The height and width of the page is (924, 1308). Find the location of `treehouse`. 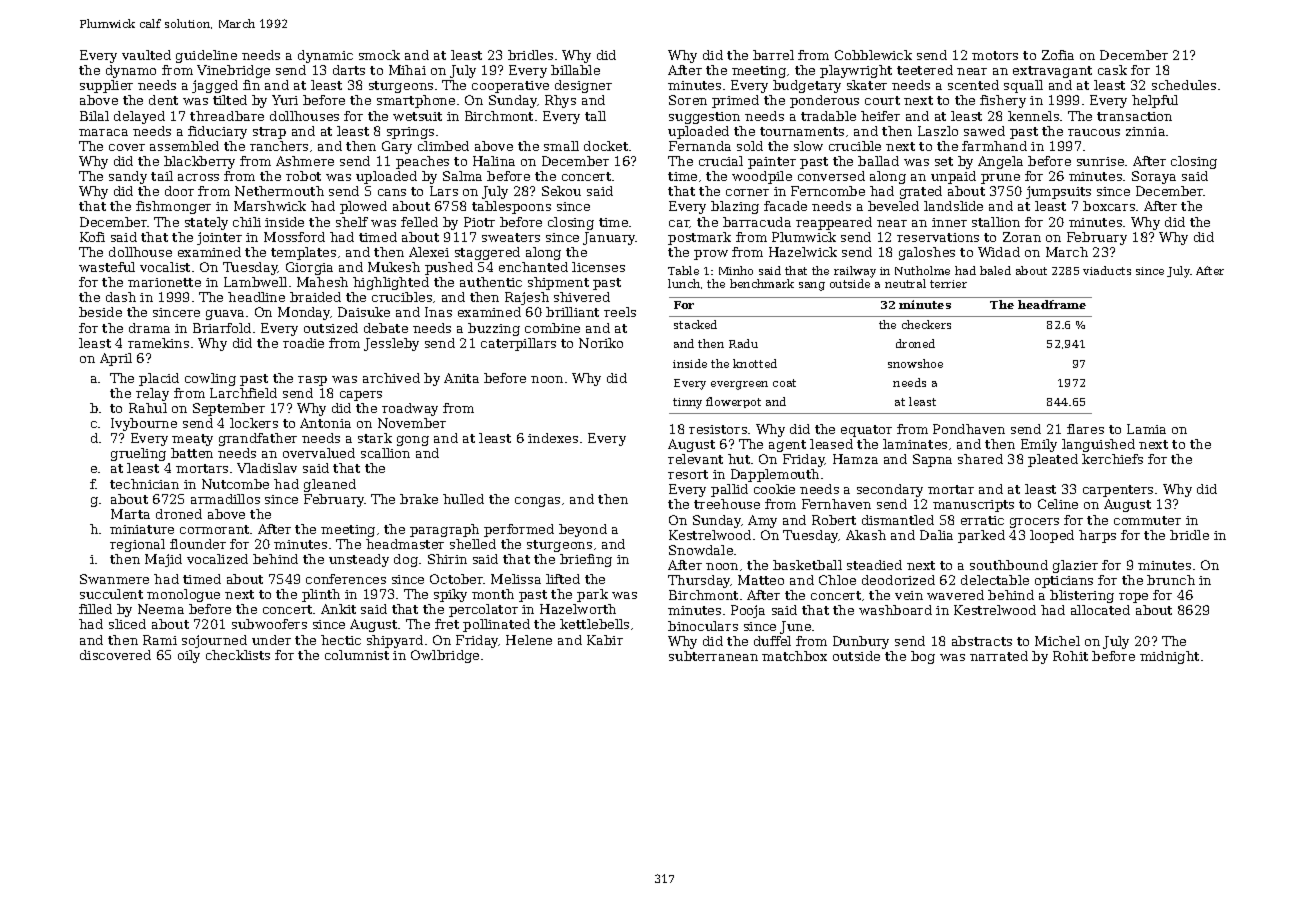

treehouse is located at coordinates (727, 504).
